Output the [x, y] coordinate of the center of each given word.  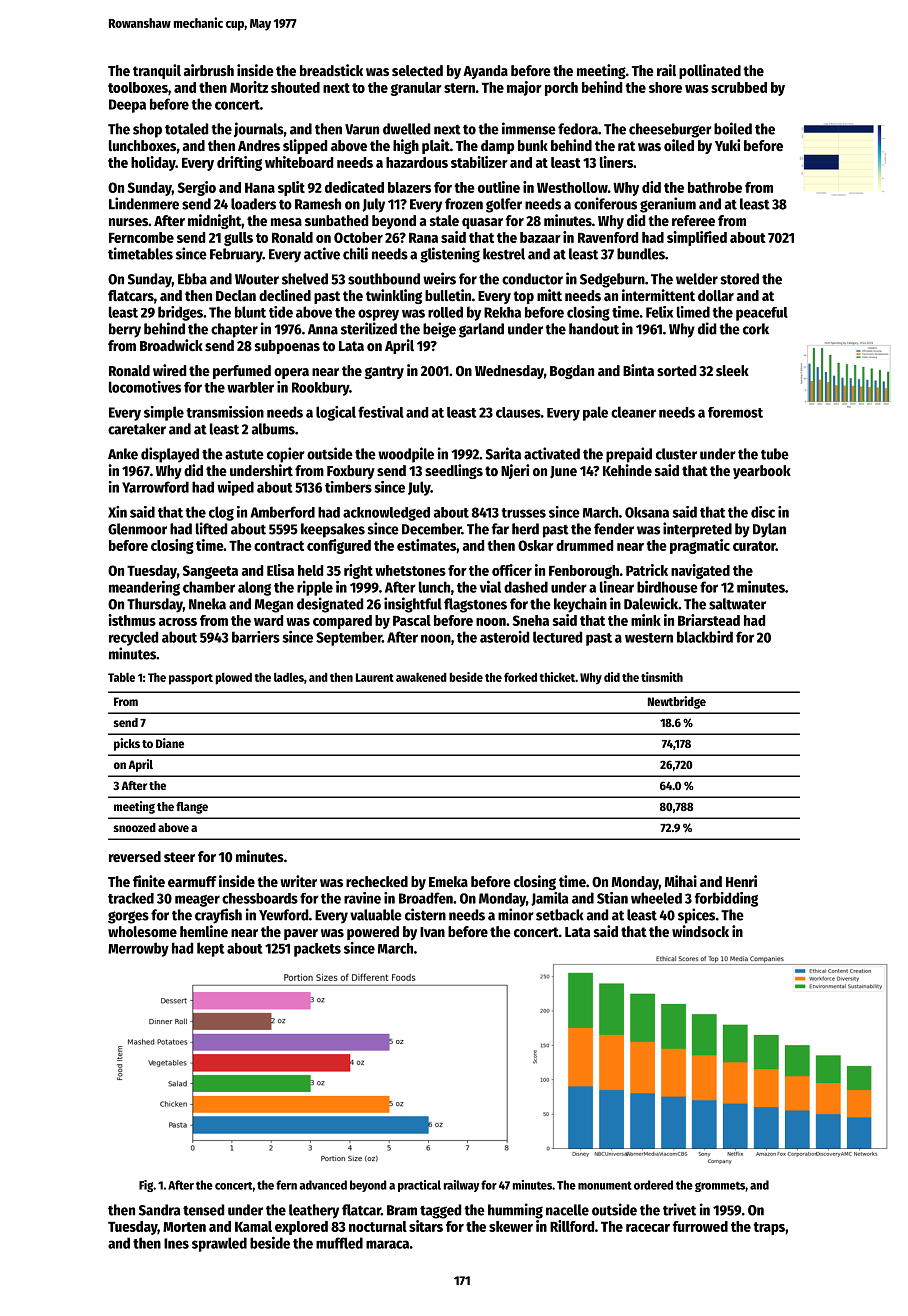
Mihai [681, 881]
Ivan [432, 932]
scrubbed [739, 87]
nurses [128, 222]
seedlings [454, 471]
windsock [700, 931]
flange [192, 808]
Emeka [448, 881]
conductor [532, 279]
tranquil [157, 71]
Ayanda [485, 72]
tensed [203, 1210]
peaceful [762, 314]
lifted [211, 528]
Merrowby [138, 949]
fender [614, 529]
